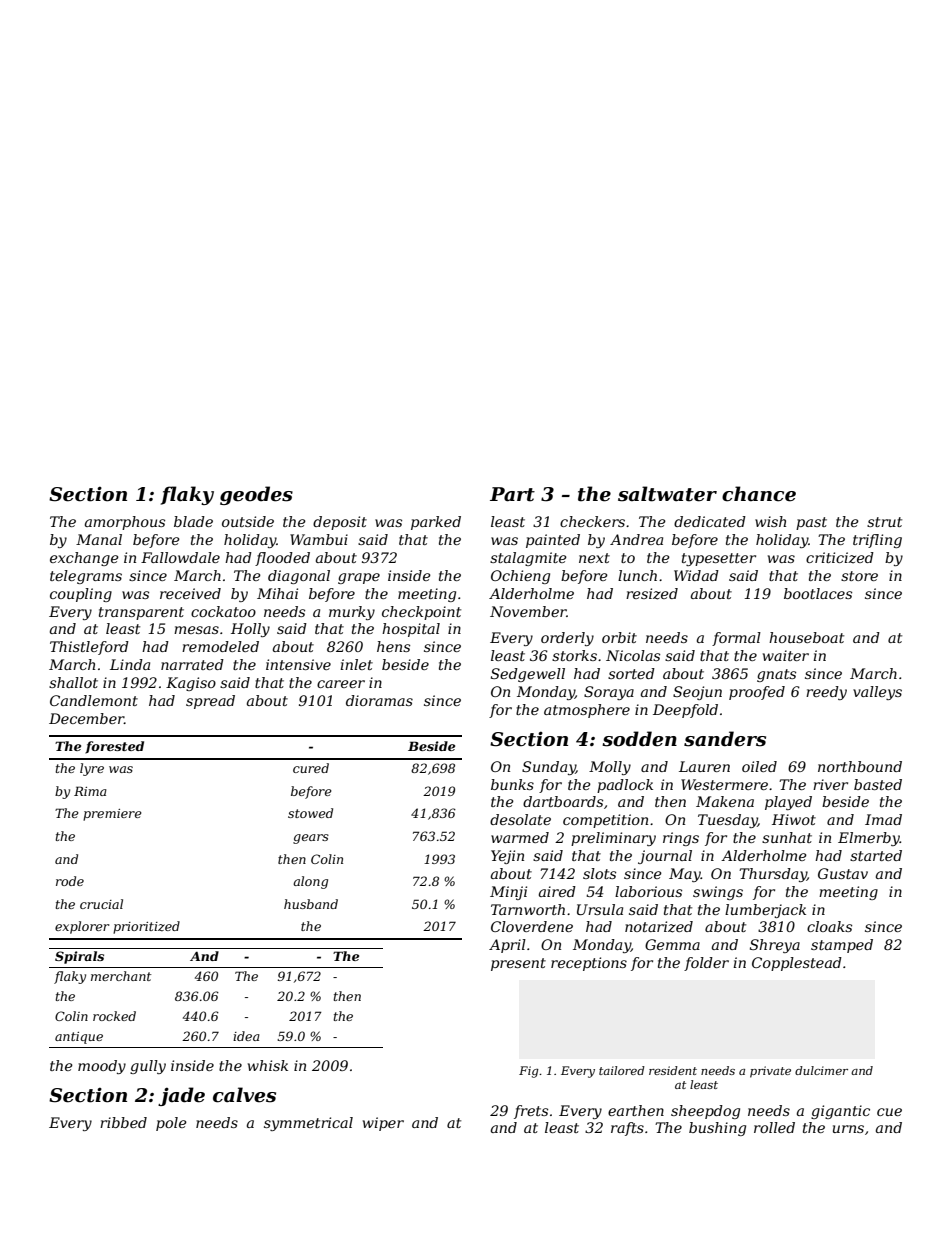 This screenshot has width=952, height=1233. Describe the element at coordinates (193, 521) in the screenshot. I see `blade` at that location.
